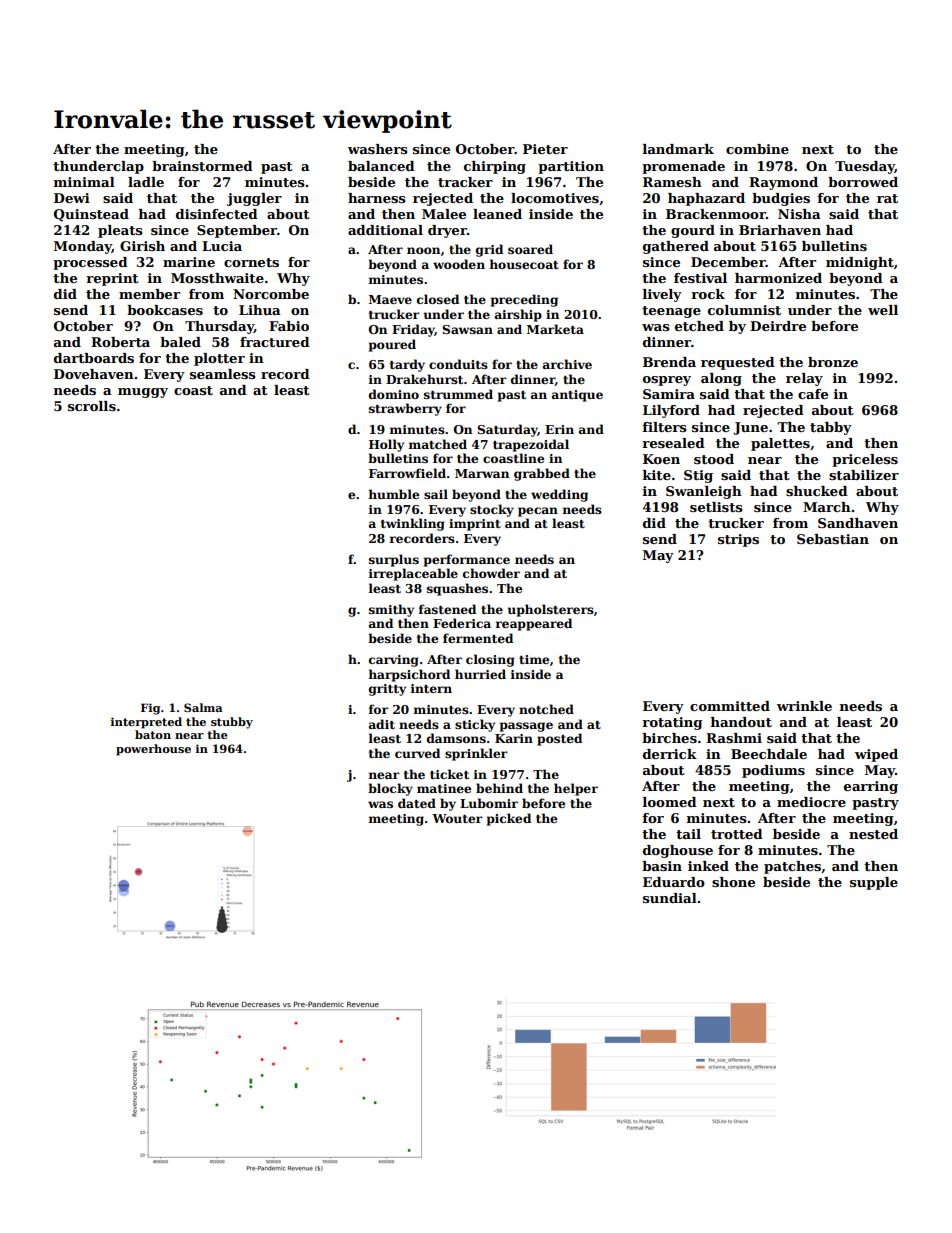  Describe the element at coordinates (91, 215) in the screenshot. I see `Quinstead` at that location.
